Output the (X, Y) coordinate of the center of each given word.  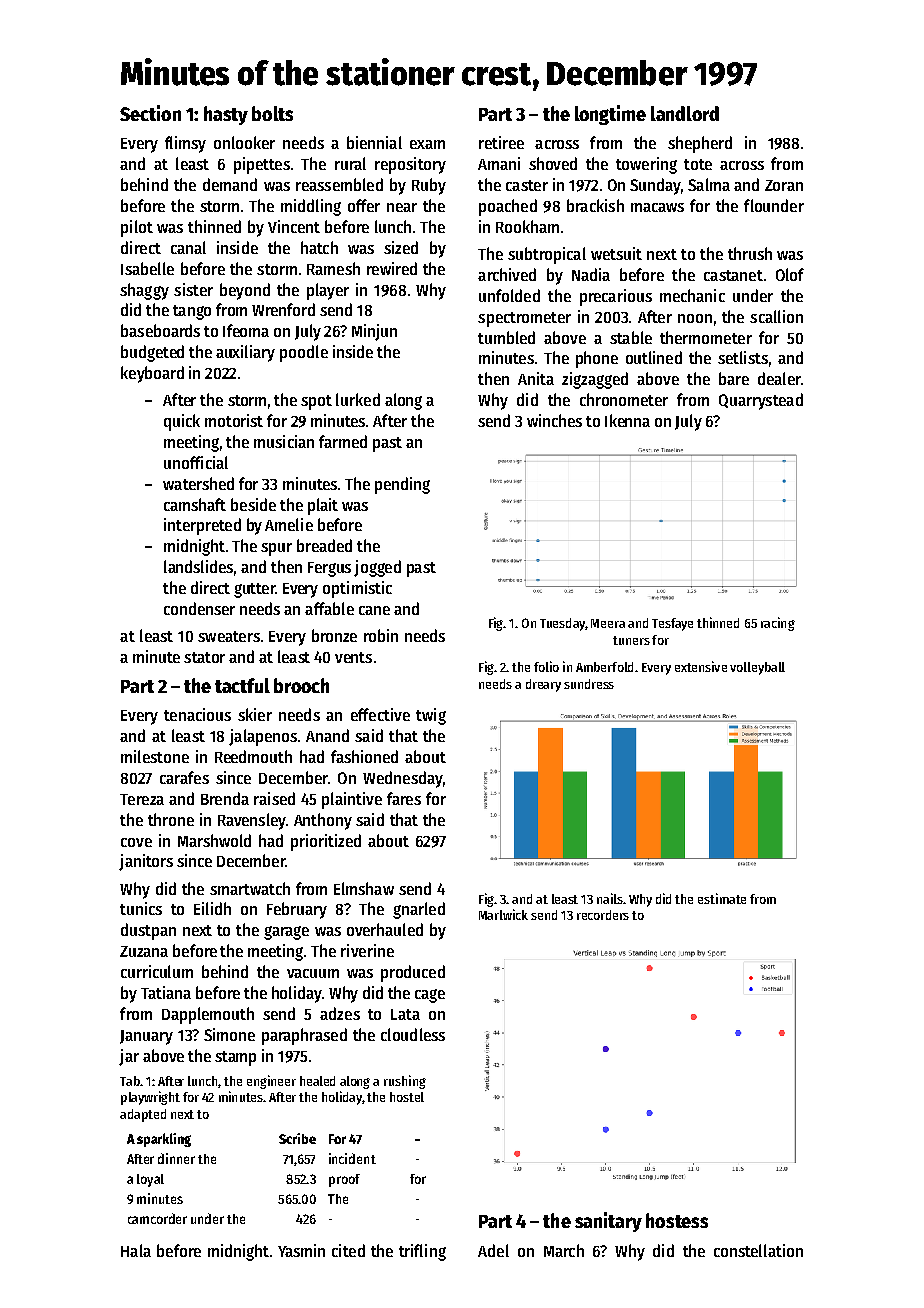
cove (136, 842)
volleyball (757, 668)
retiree (501, 142)
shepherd (700, 144)
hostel (407, 1097)
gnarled (419, 910)
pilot (137, 228)
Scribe (297, 1138)
